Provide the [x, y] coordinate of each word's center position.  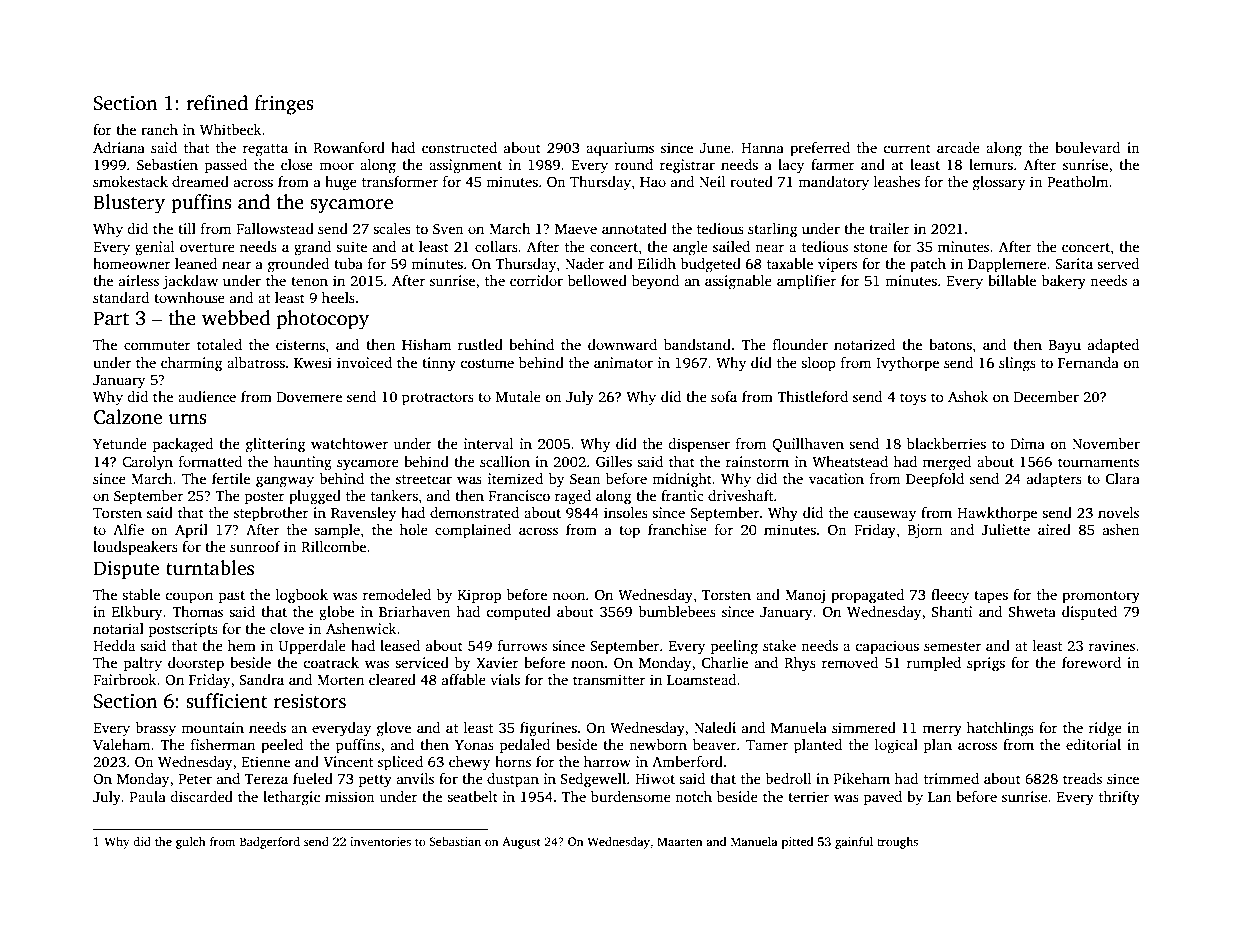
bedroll [788, 778]
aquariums [620, 149]
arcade [958, 147]
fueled [313, 778]
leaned [196, 263]
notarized [864, 344]
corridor [536, 280]
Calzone [127, 417]
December [1046, 396]
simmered [864, 727]
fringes [284, 105]
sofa [724, 396]
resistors [309, 701]
